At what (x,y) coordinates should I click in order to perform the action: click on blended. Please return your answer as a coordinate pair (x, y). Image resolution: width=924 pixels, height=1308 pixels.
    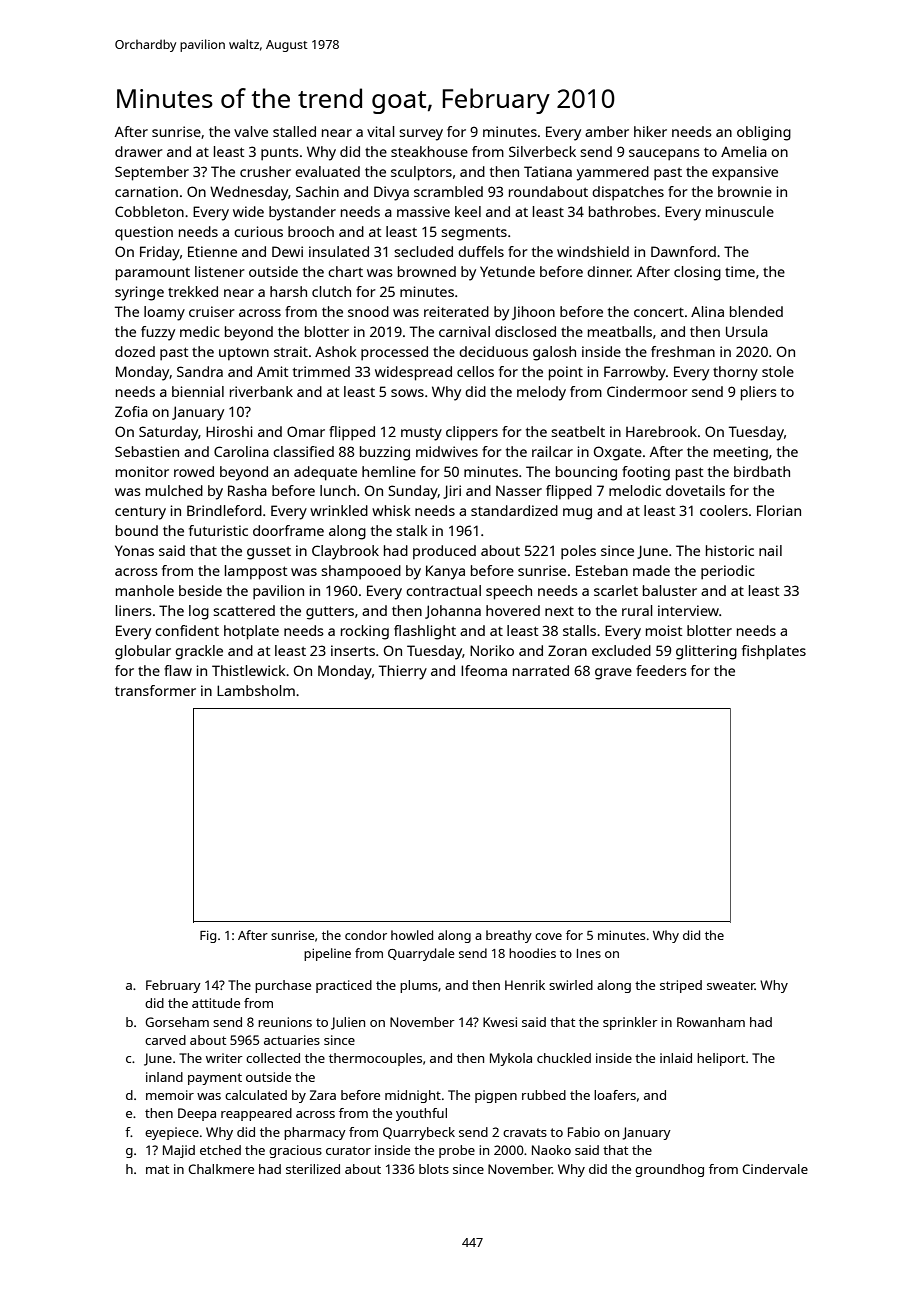
    Looking at the image, I should click on (756, 311).
